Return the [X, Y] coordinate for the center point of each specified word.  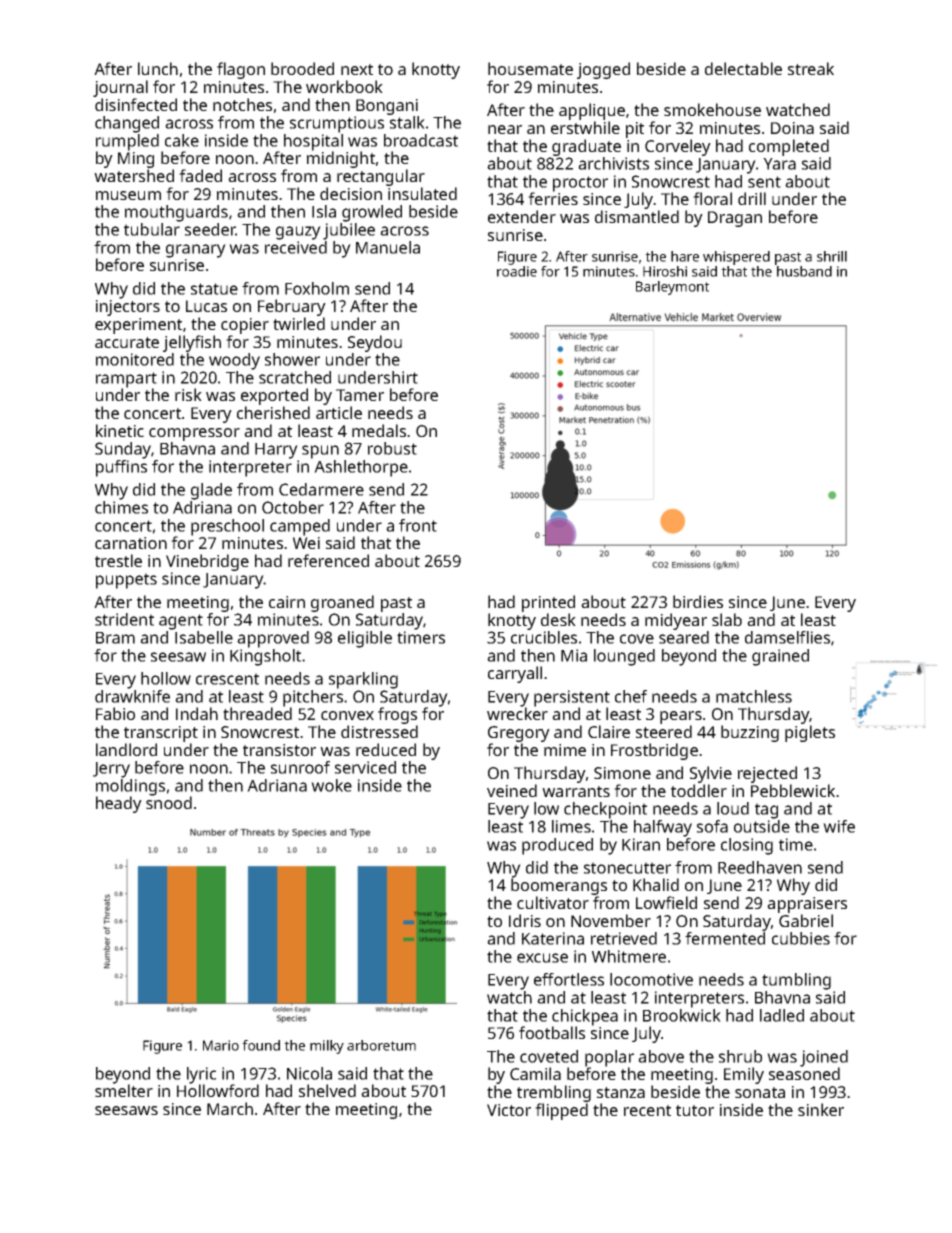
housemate [530, 68]
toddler [699, 790]
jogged [603, 70]
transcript [161, 734]
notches [242, 104]
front [418, 525]
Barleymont [672, 288]
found [261, 1045]
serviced [365, 767]
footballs [552, 1032]
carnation [131, 543]
